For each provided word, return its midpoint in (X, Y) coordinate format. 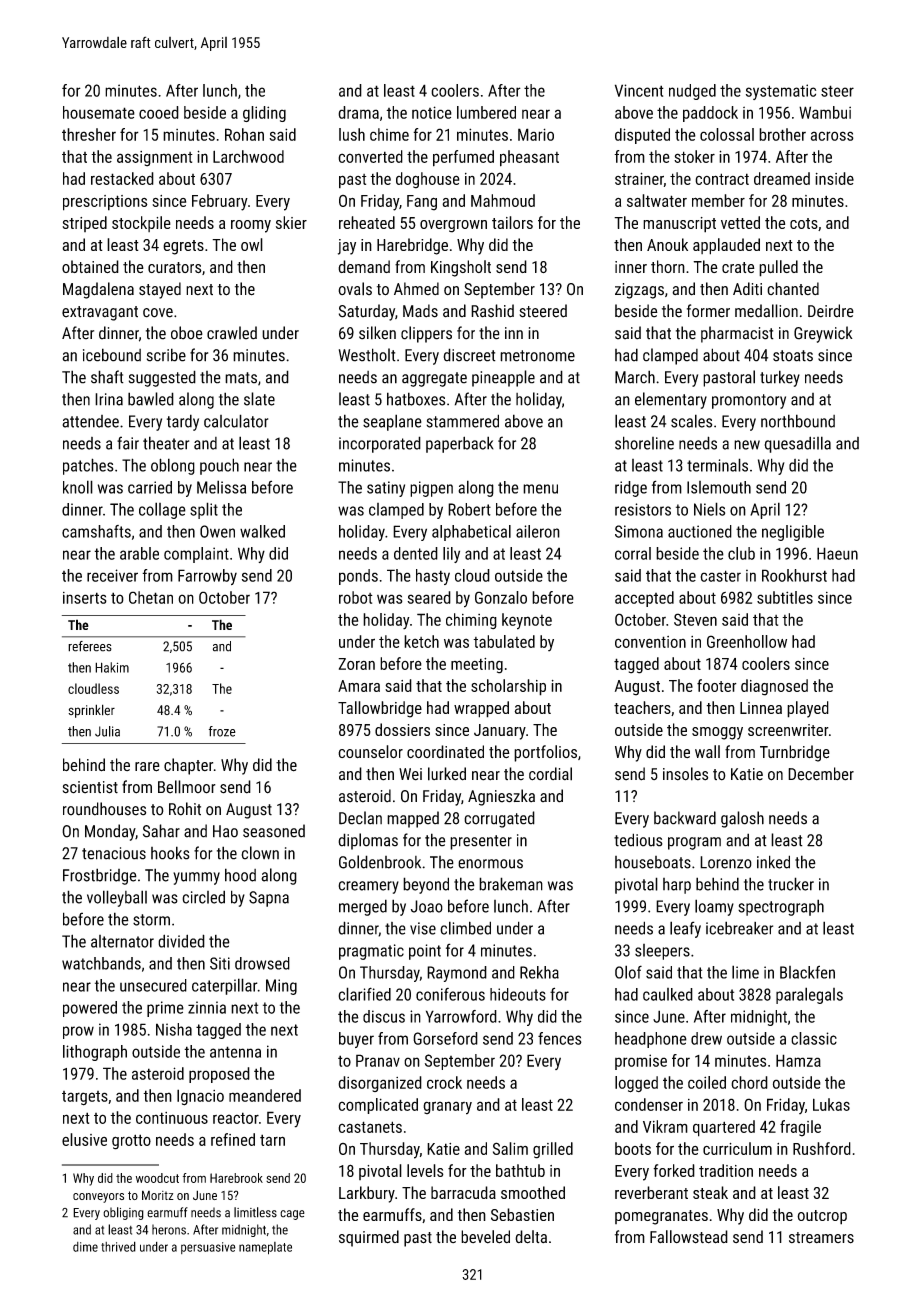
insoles (685, 774)
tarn (272, 1140)
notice (432, 112)
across (832, 136)
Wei (410, 774)
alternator (122, 941)
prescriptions (105, 203)
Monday (110, 832)
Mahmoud (503, 200)
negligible (793, 533)
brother (782, 134)
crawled (232, 333)
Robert (469, 509)
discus (384, 1016)
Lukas (831, 1104)
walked (262, 531)
